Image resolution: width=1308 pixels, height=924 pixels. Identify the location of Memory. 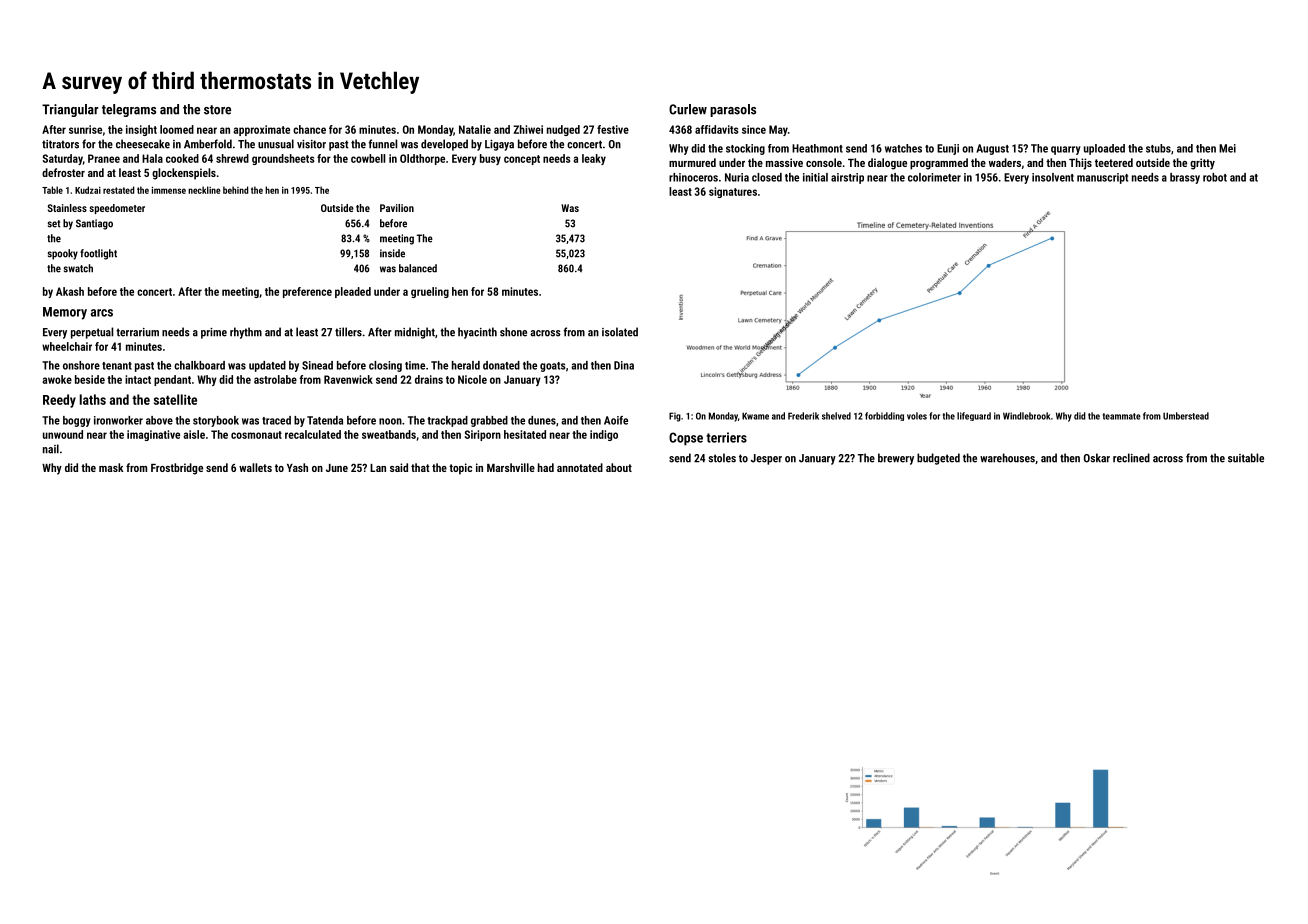
(65, 313).
